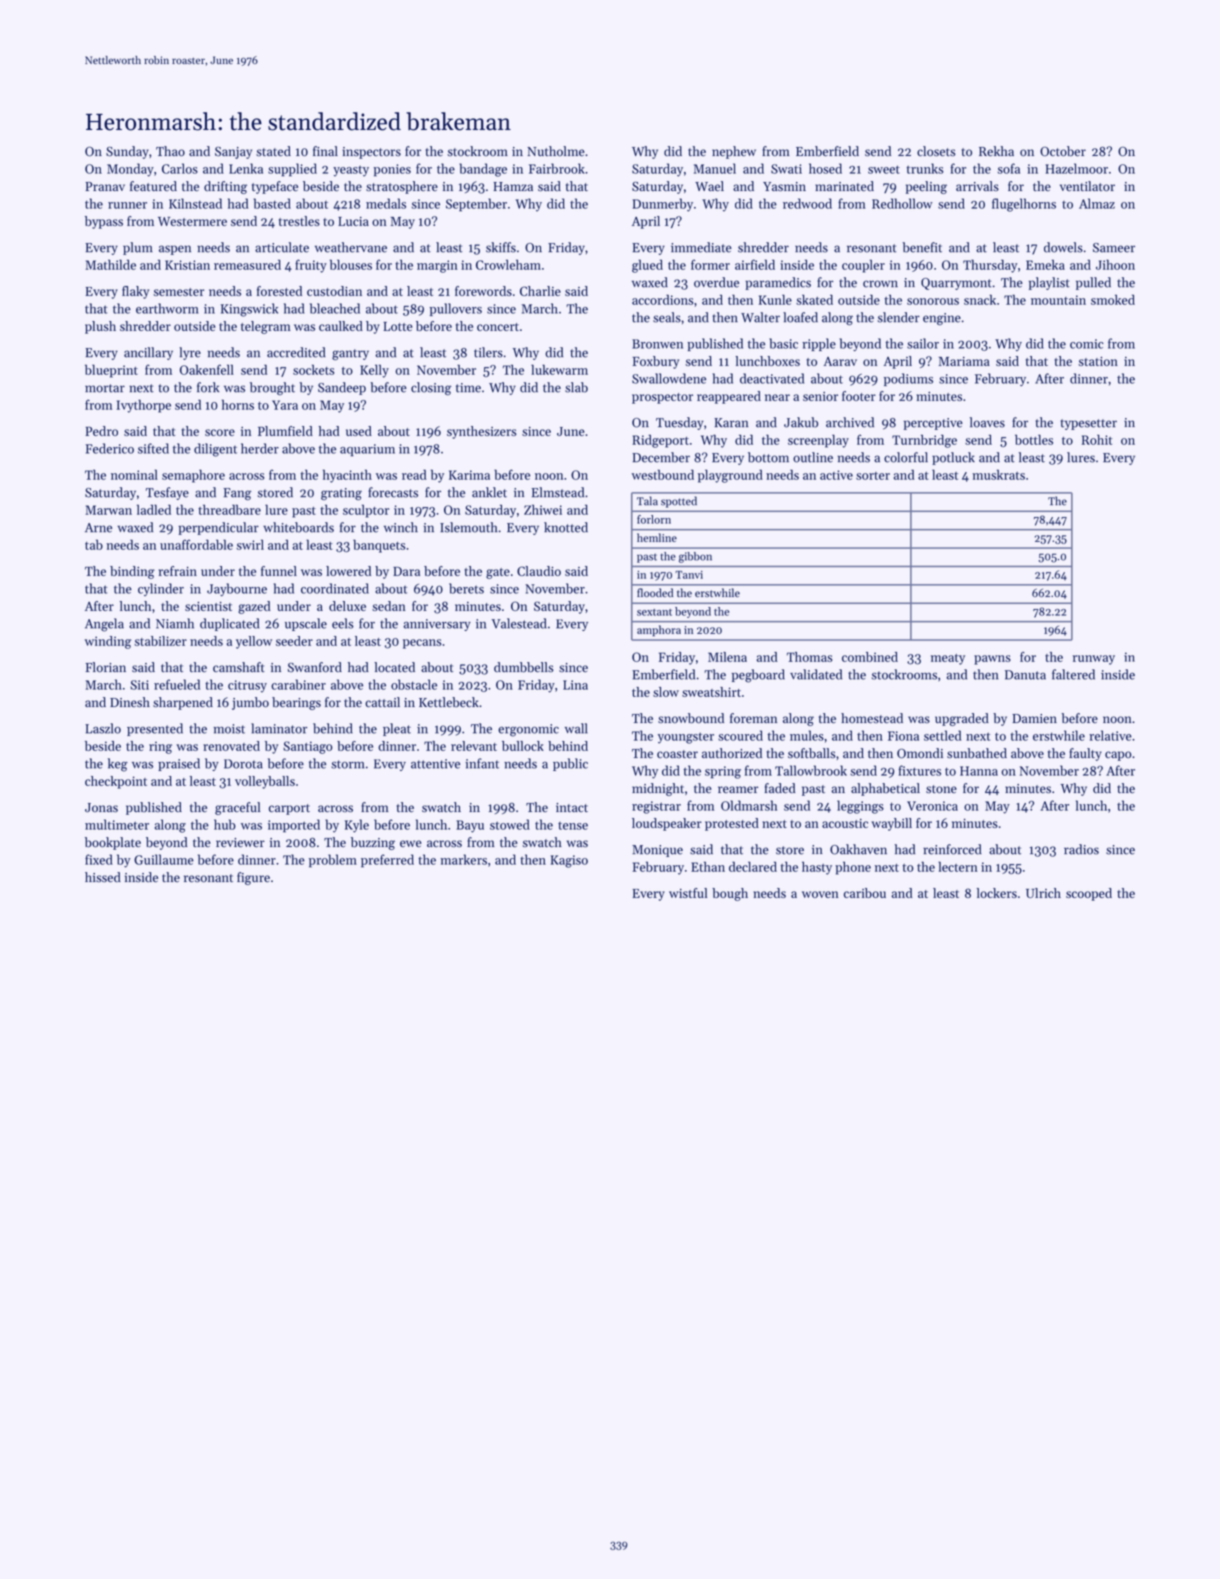  What do you see at coordinates (997, 893) in the screenshot?
I see `lockers` at bounding box center [997, 893].
